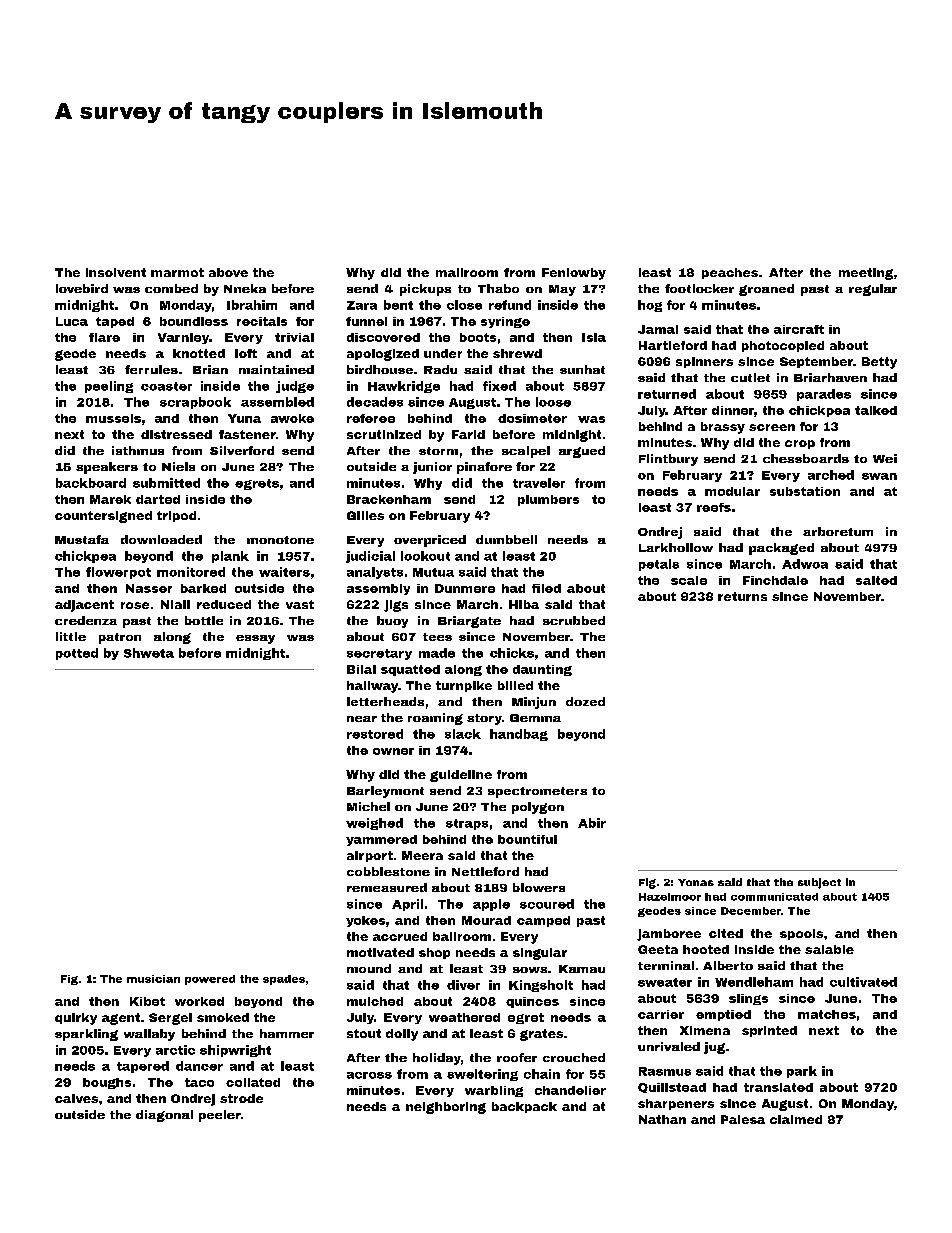 This document has width=952, height=1233. What do you see at coordinates (704, 362) in the document?
I see `spinners` at bounding box center [704, 362].
